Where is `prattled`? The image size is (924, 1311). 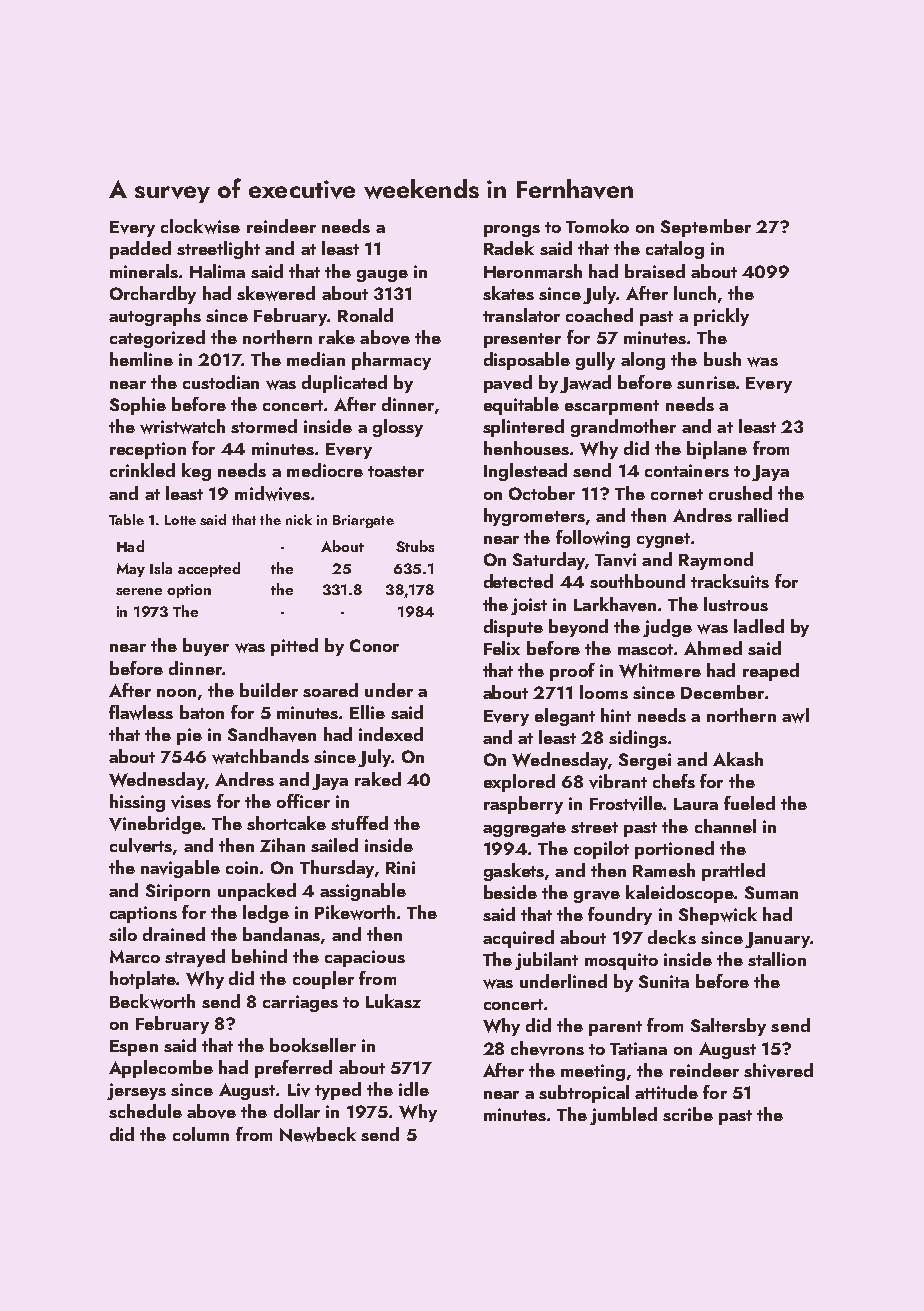 prattled is located at coordinates (733, 872).
